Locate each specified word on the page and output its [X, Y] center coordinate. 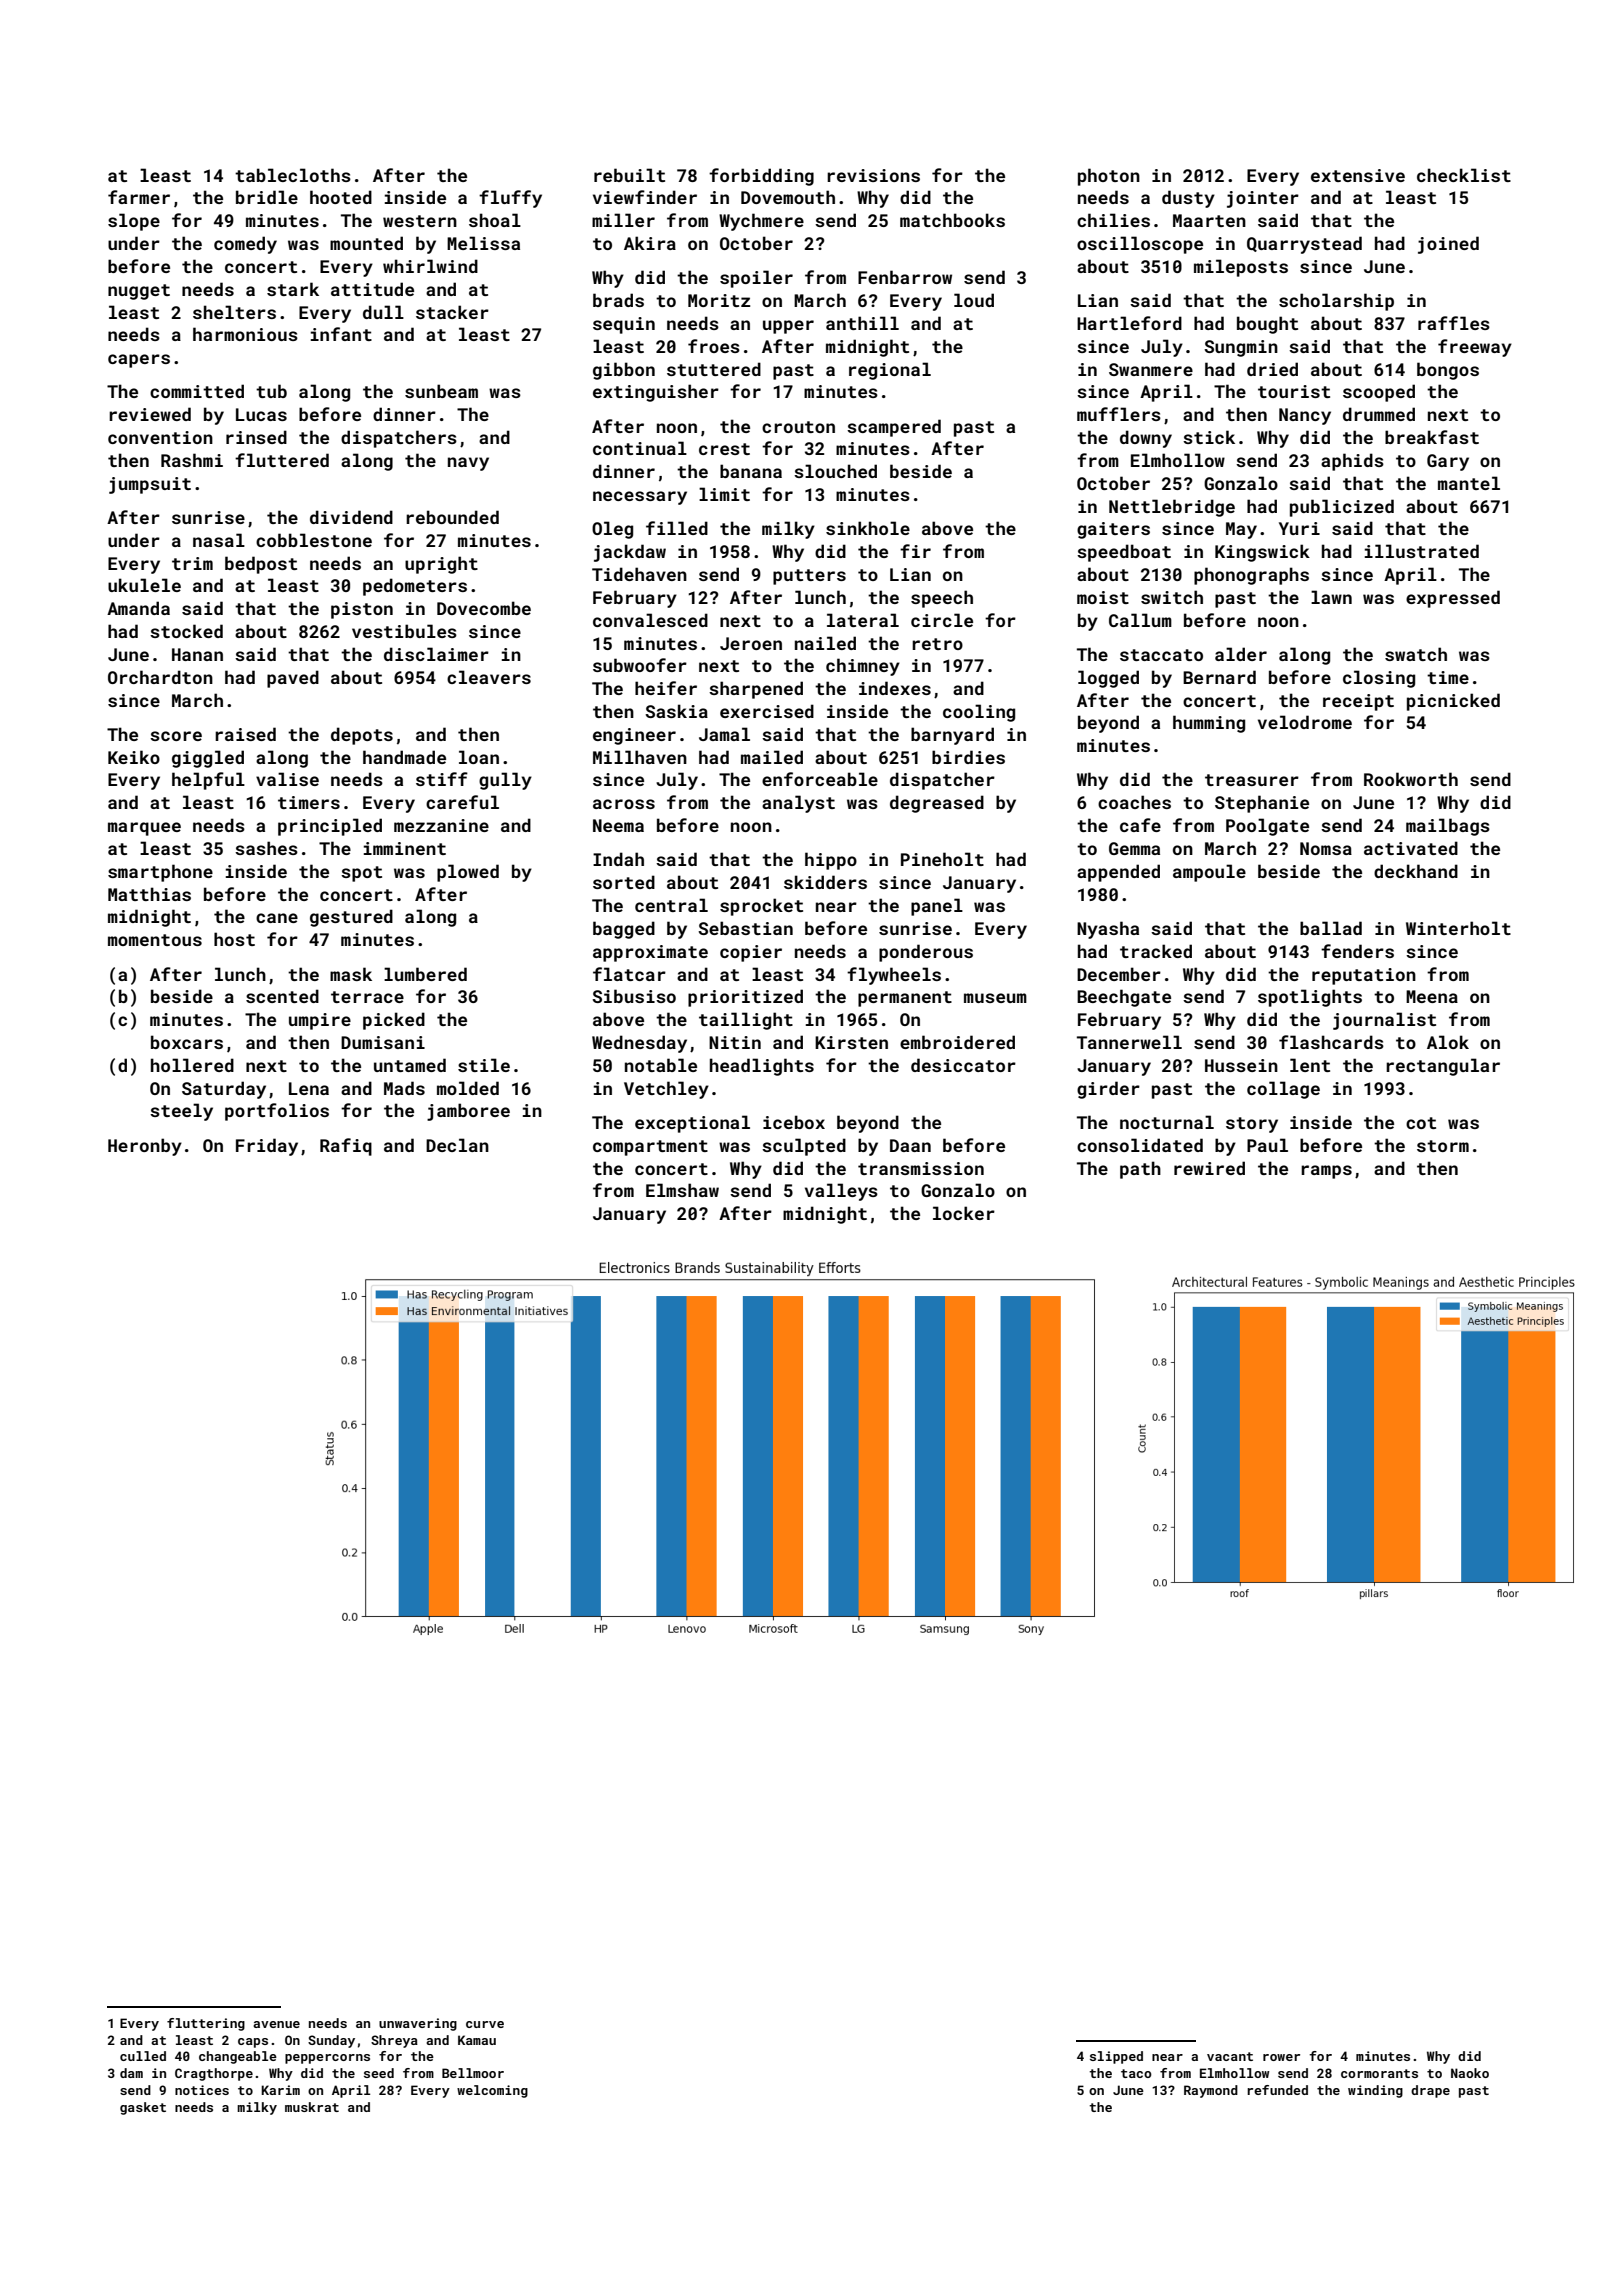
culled [143, 2056]
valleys [841, 1192]
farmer [139, 197]
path [1140, 1170]
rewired [1209, 1168]
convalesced [650, 620]
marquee [144, 829]
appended [1118, 873]
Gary [1448, 462]
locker [964, 1213]
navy [468, 464]
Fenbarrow [905, 277]
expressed [1453, 599]
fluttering [206, 2024]
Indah [618, 859]
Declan [457, 1145]
